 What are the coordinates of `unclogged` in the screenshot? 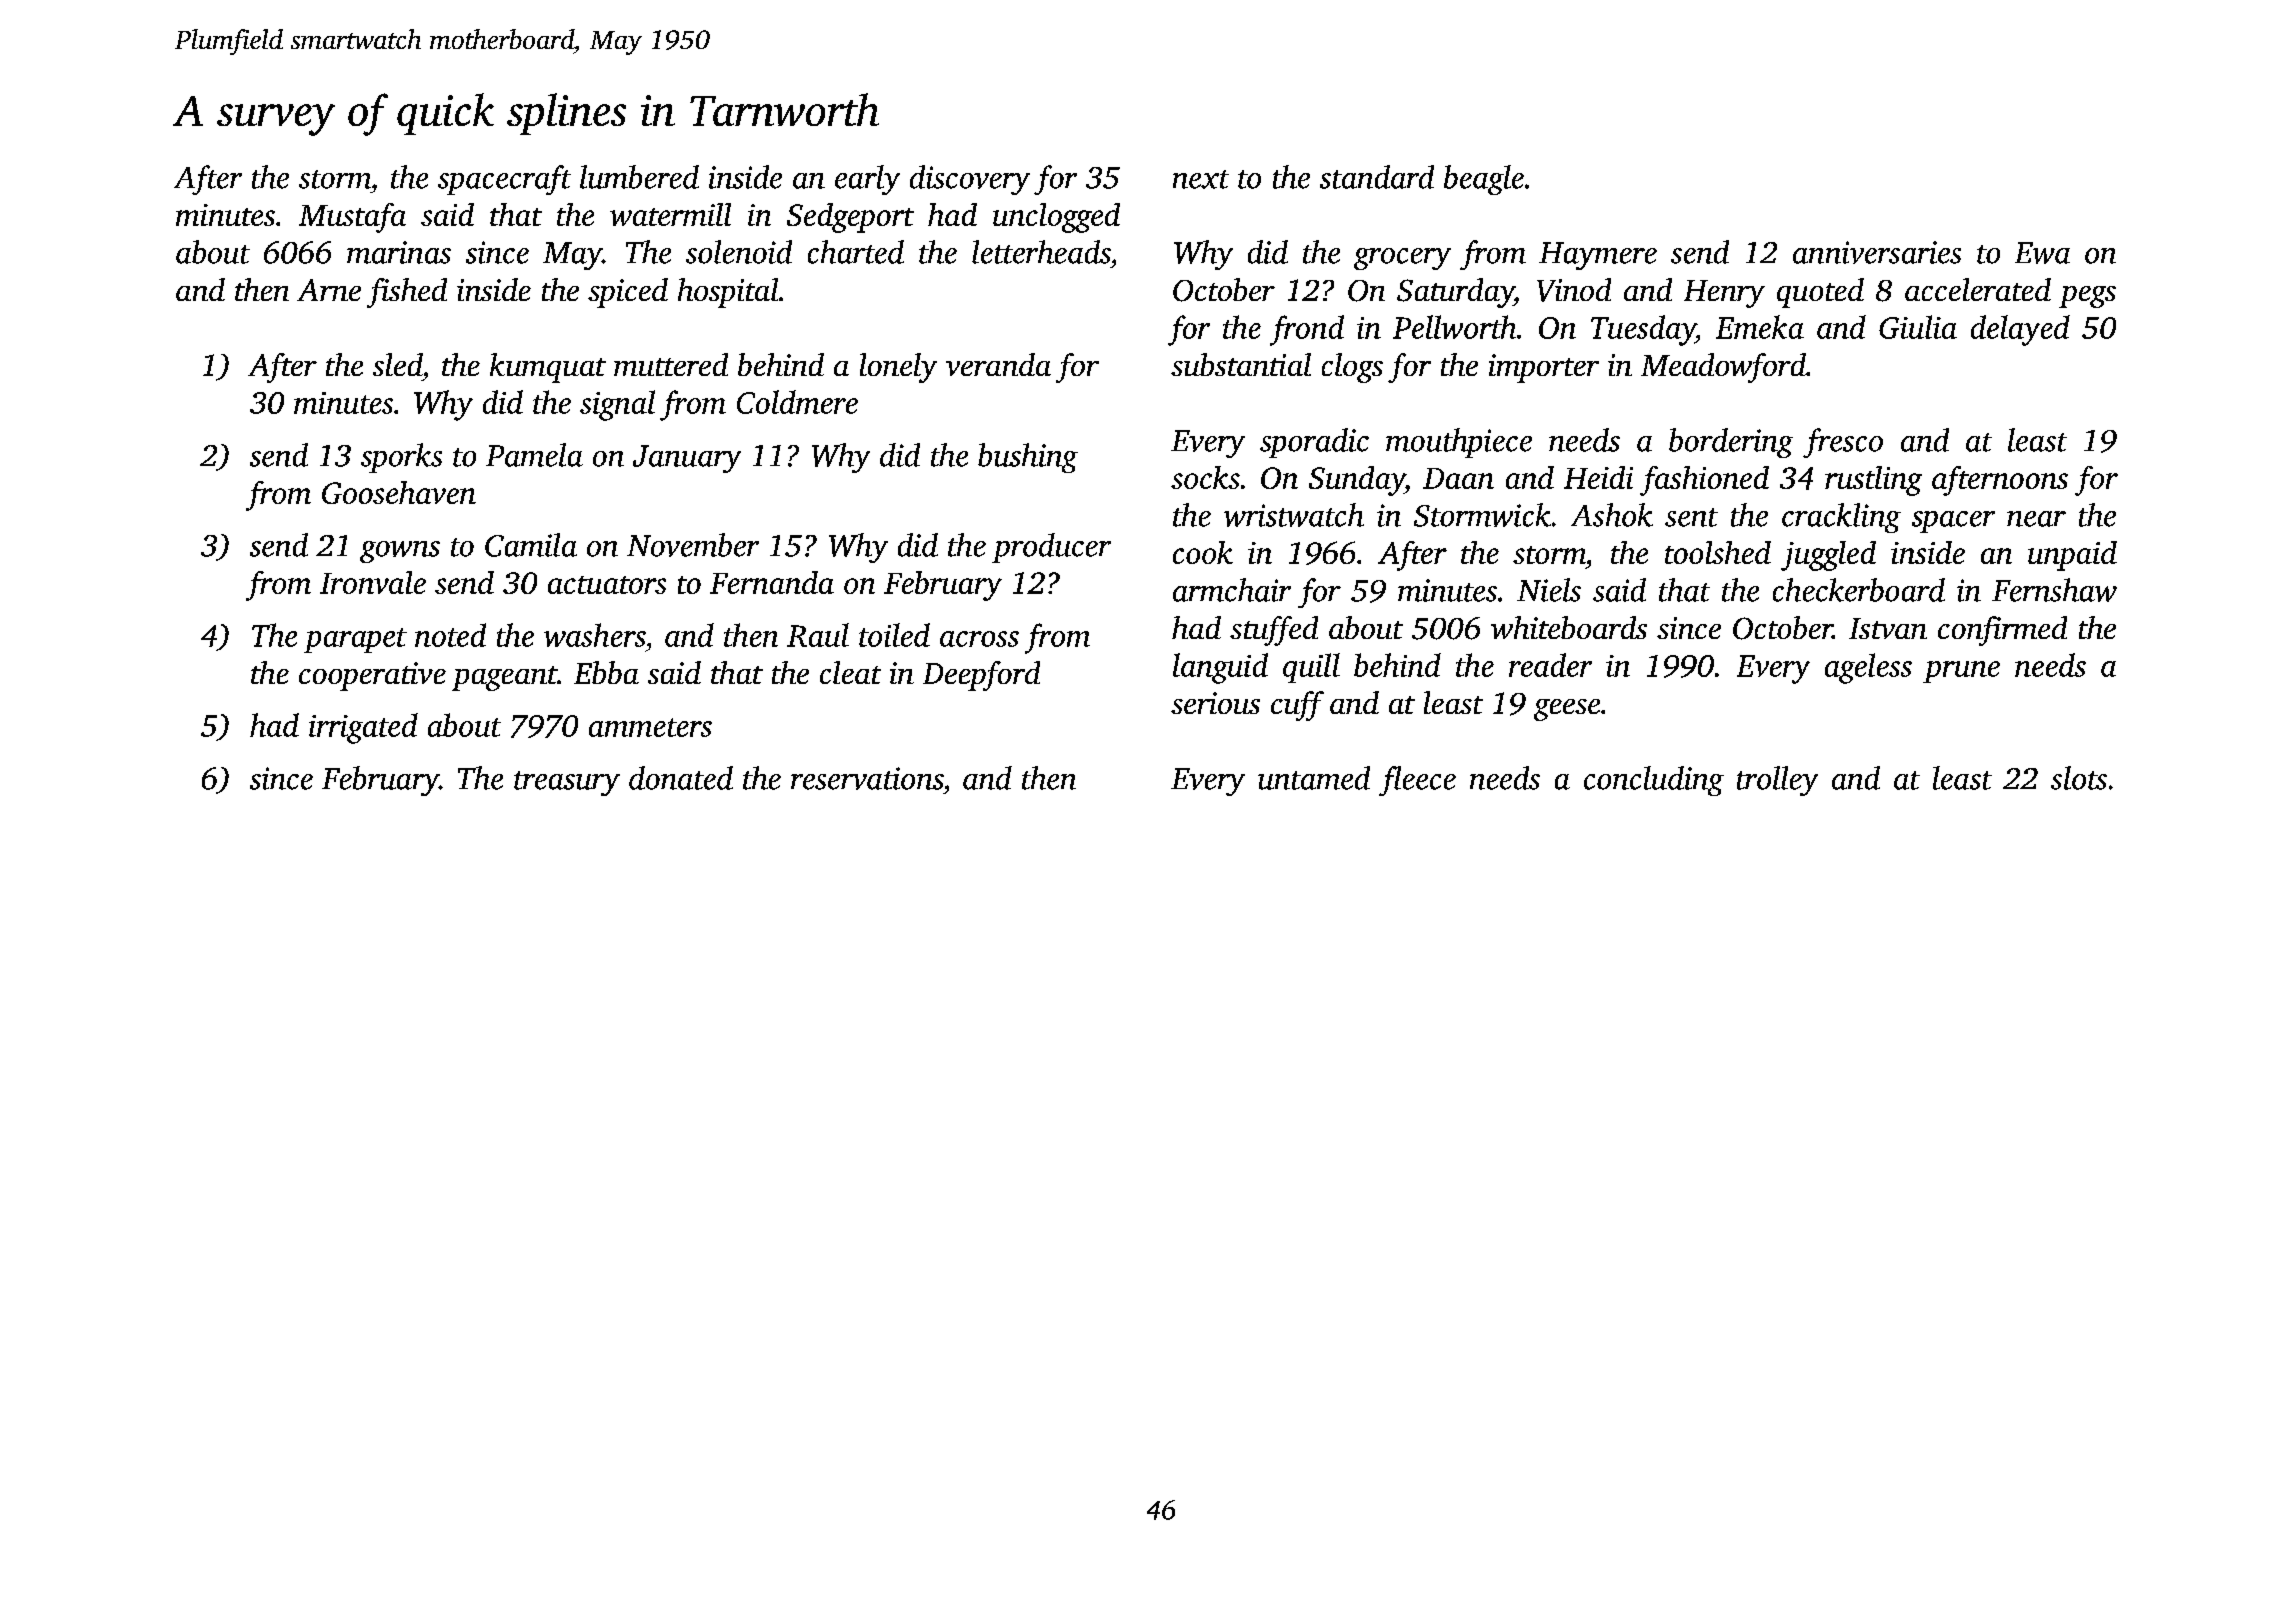 It's located at (1056, 218).
